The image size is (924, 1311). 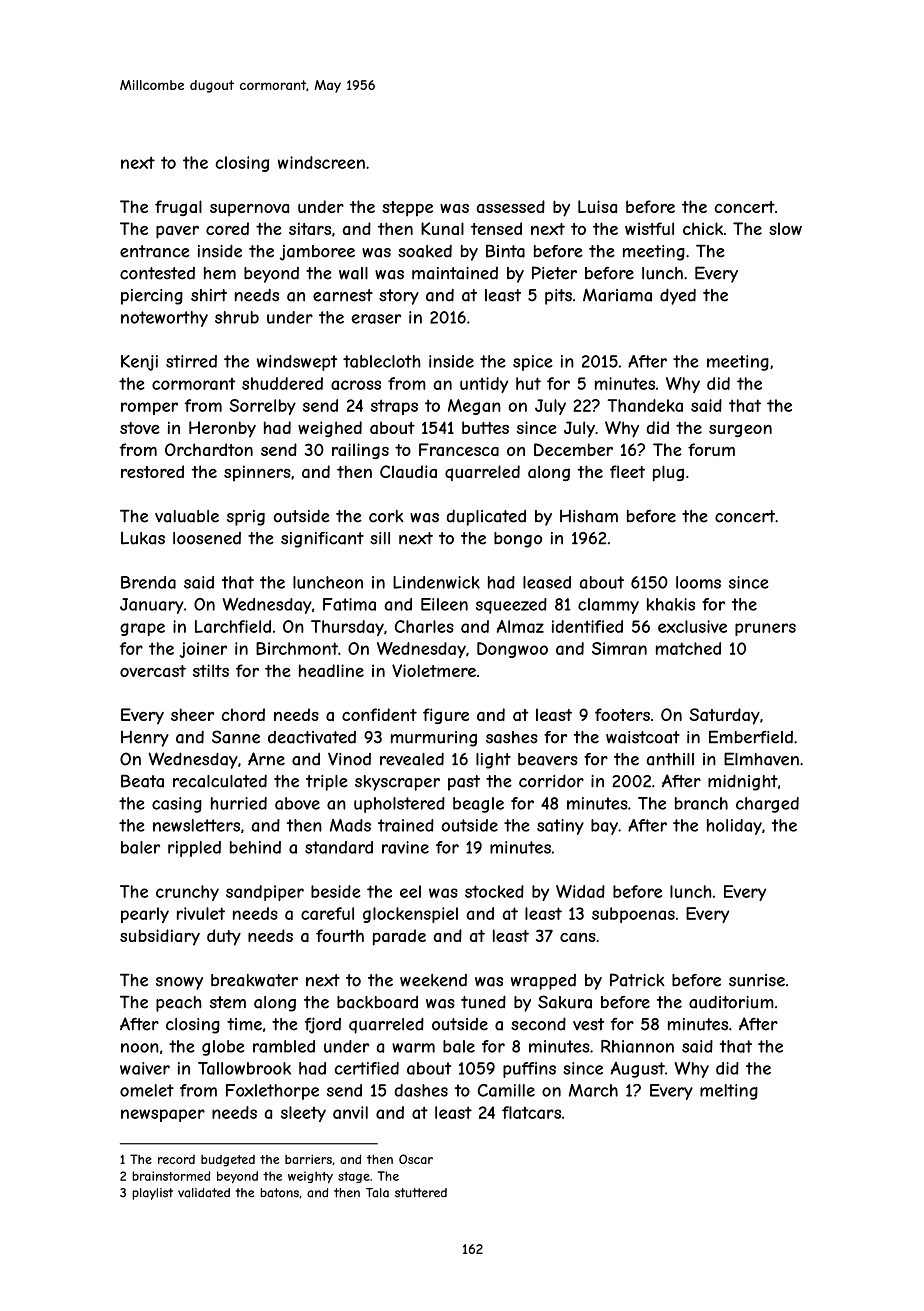 I want to click on jamboree, so click(x=317, y=253).
